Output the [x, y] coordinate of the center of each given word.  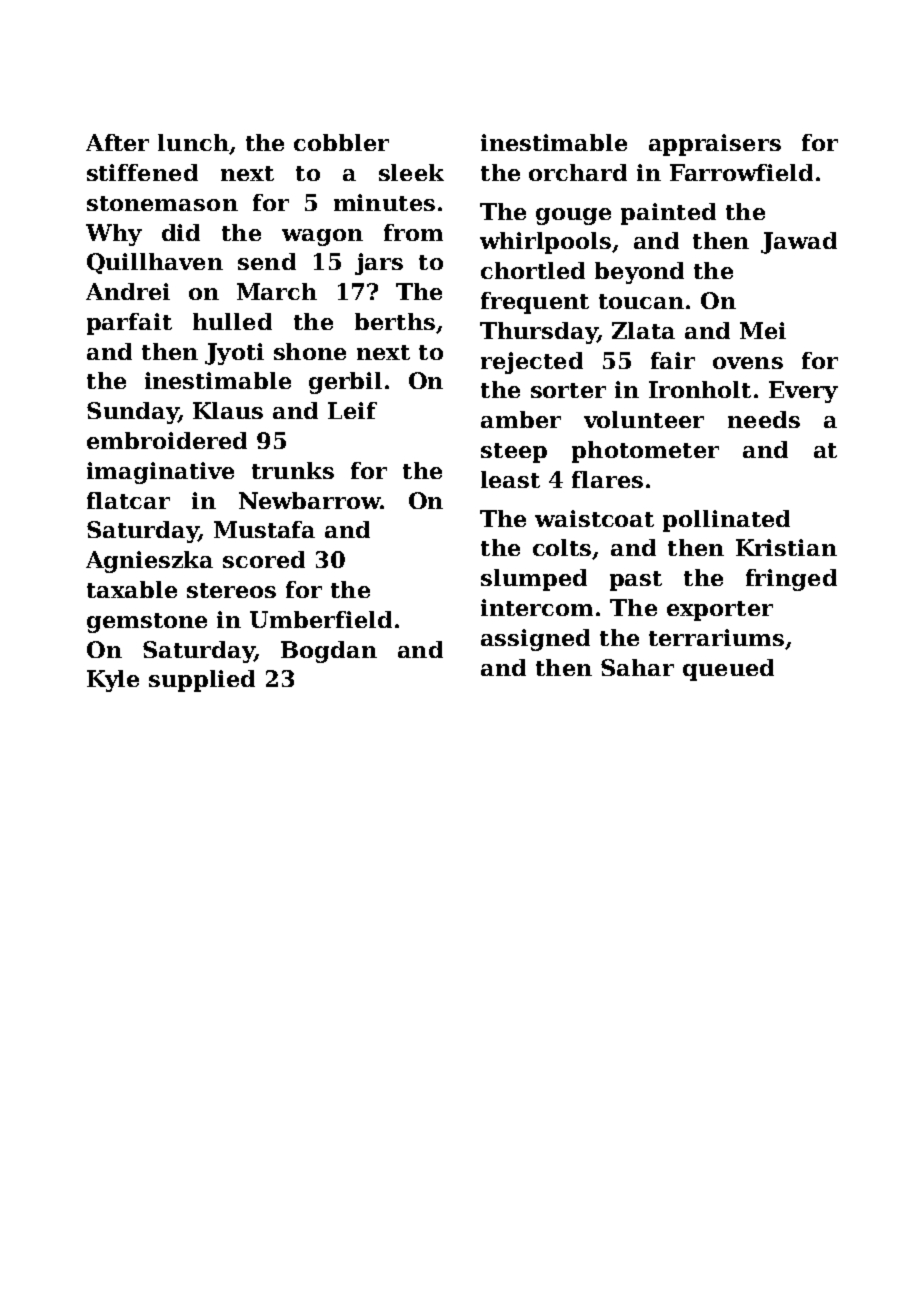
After [117, 142]
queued [728, 670]
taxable [132, 589]
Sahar [637, 667]
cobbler [341, 142]
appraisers [715, 145]
